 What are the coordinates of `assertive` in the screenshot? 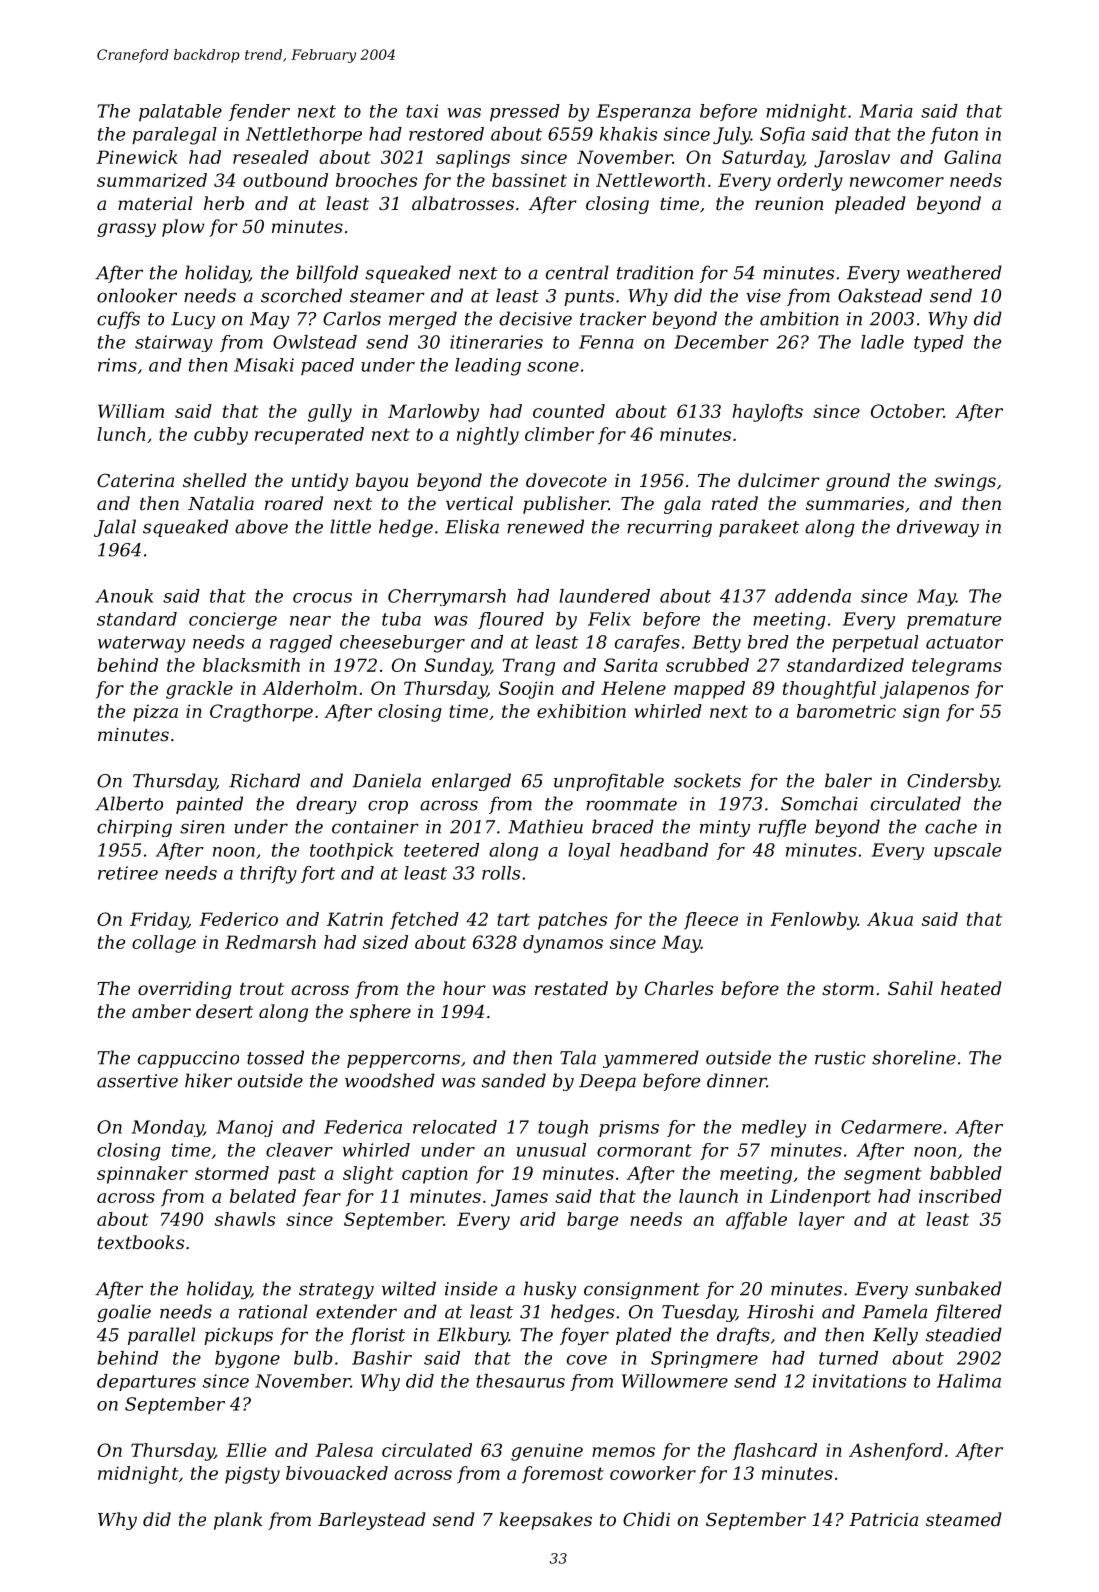 It's located at (137, 1081).
